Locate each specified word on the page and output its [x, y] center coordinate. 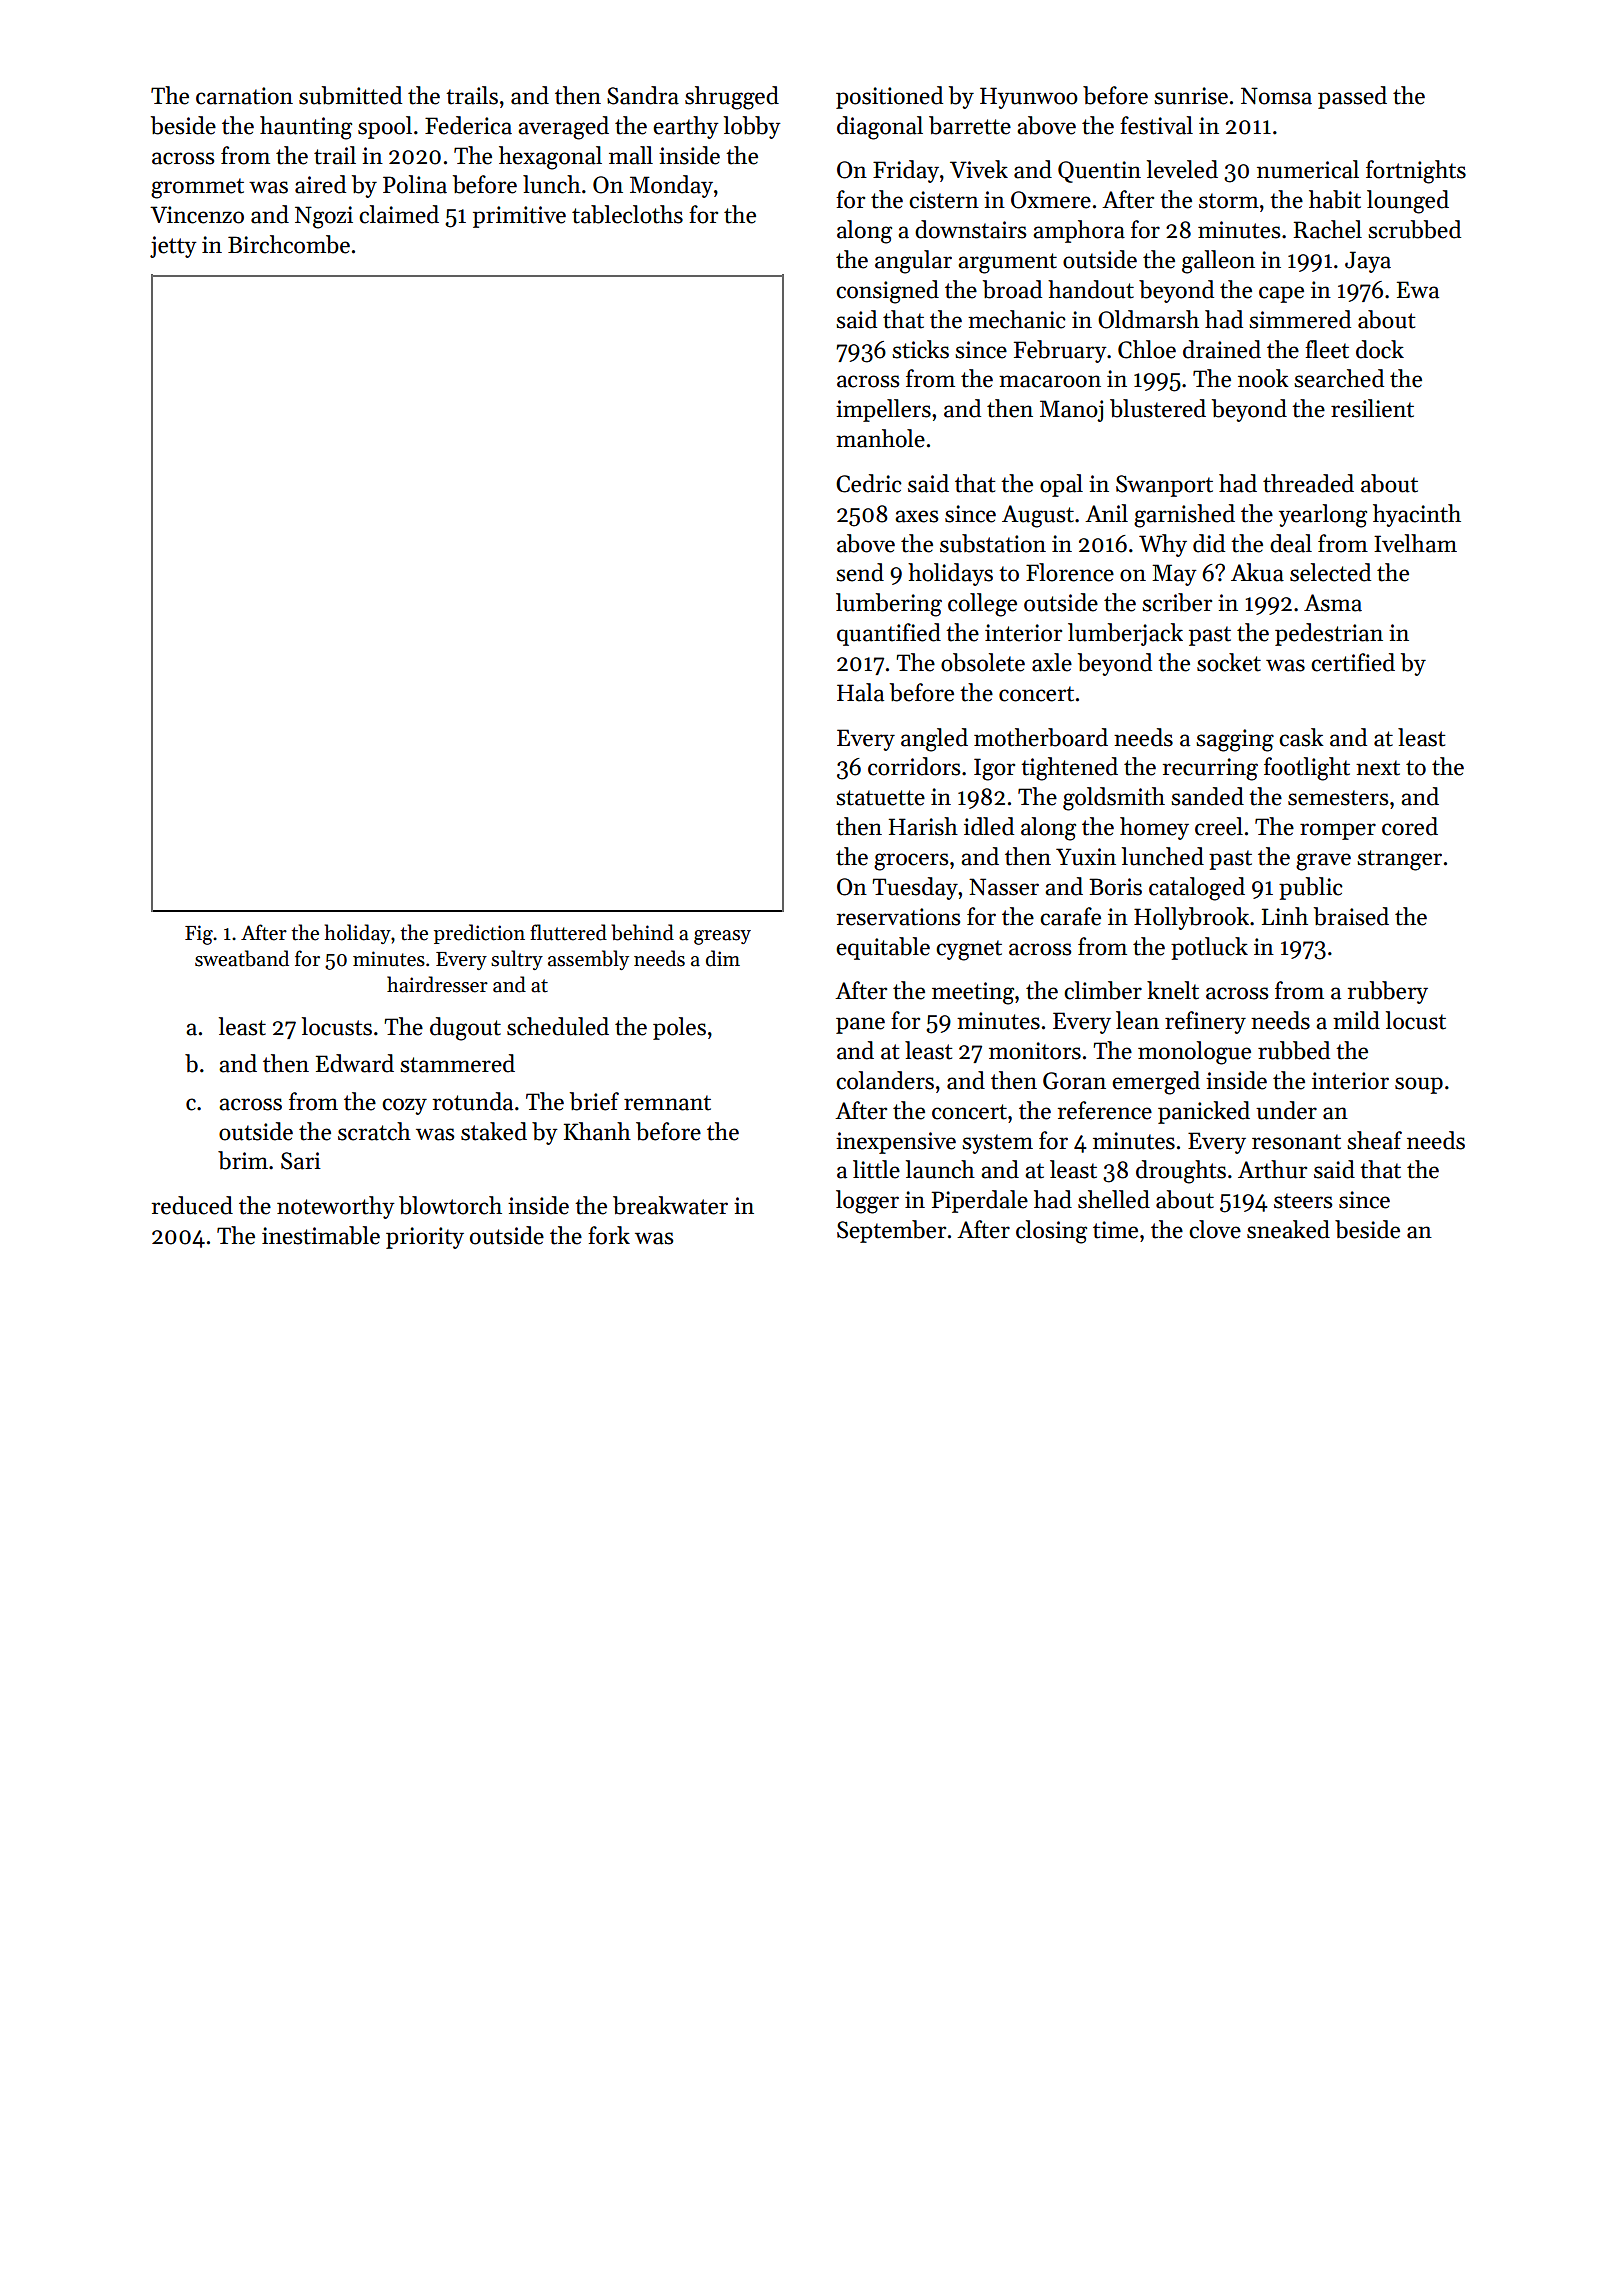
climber [1103, 990]
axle [1052, 662]
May [1174, 575]
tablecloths [627, 214]
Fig [199, 935]
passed [1352, 97]
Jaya [1368, 262]
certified [1353, 662]
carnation [244, 96]
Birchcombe [289, 244]
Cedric [869, 483]
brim [243, 1160]
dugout [465, 1029]
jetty [173, 247]
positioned [889, 97]
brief [594, 1101]
